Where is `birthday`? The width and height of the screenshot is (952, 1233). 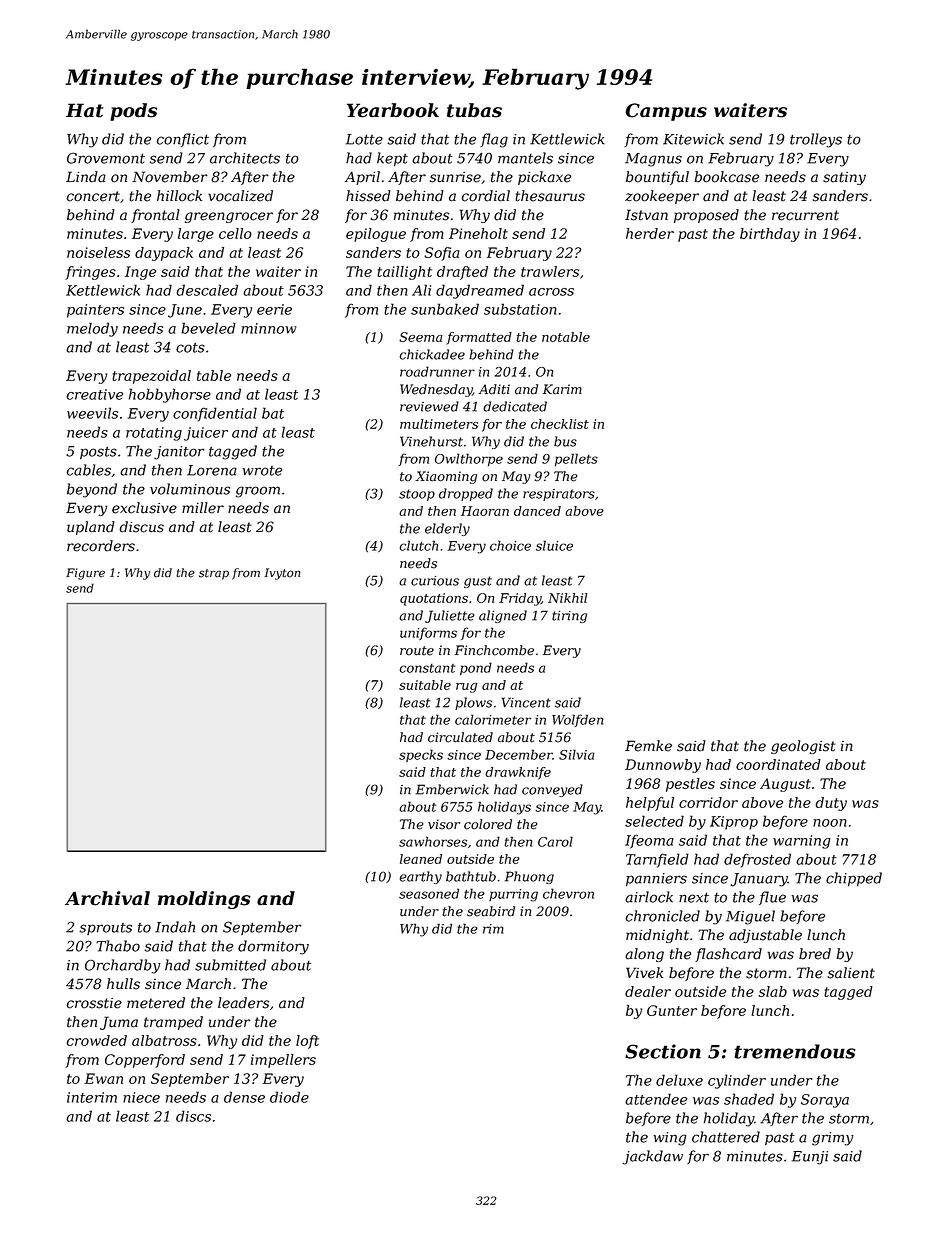
birthday is located at coordinates (770, 235).
